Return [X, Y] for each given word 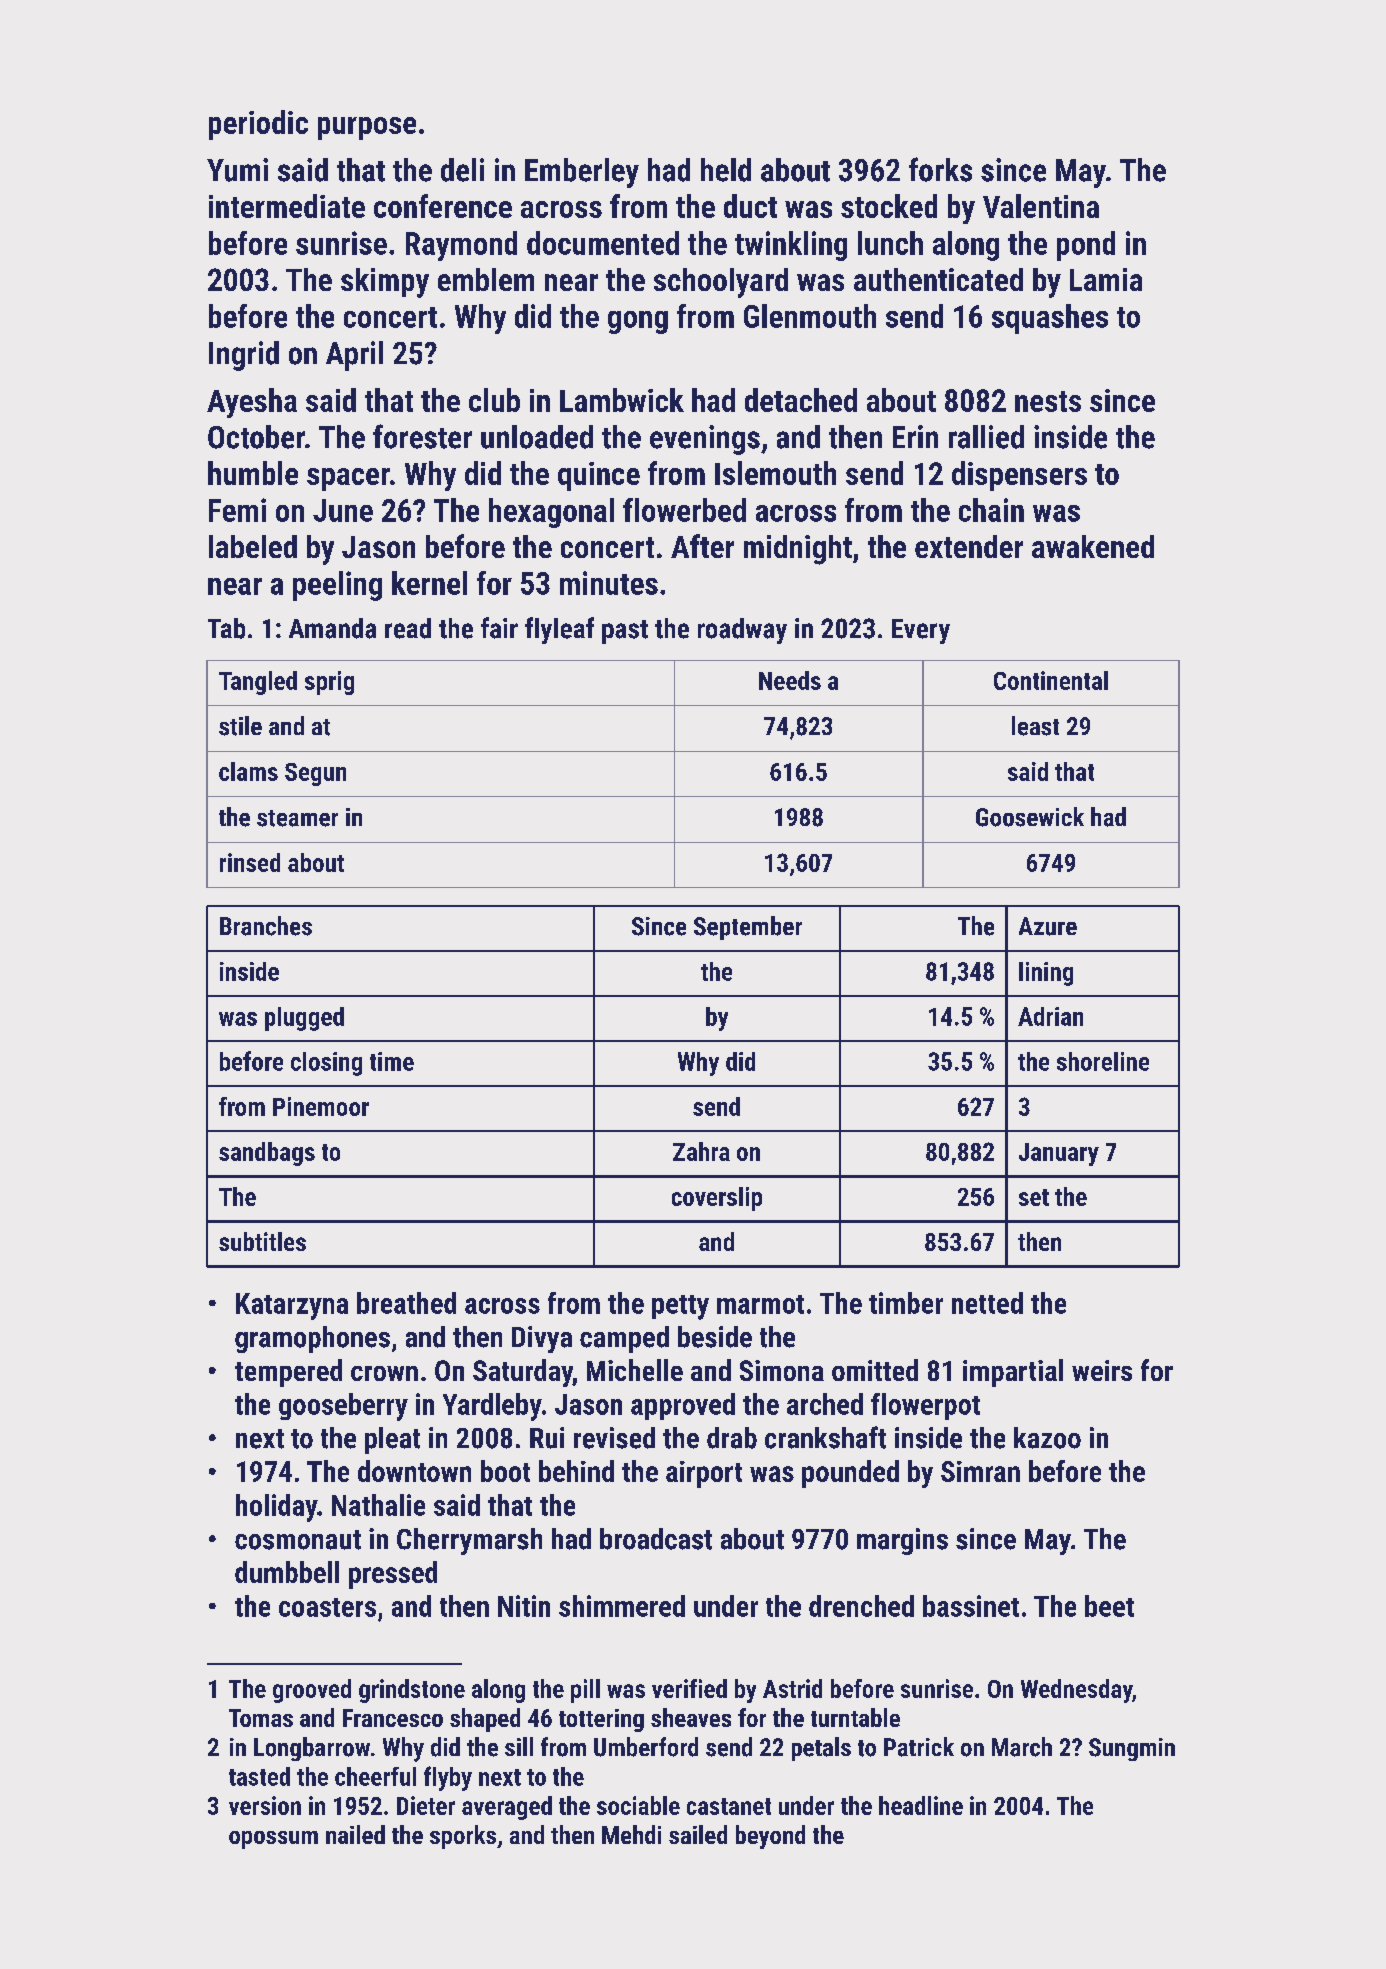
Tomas [261, 1718]
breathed [406, 1303]
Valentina [1041, 206]
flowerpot [925, 1406]
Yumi [237, 170]
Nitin [524, 1606]
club [494, 400]
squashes [1050, 319]
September [748, 928]
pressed [393, 1575]
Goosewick [1030, 817]
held [726, 170]
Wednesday [1076, 1691]
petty [680, 1307]
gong [638, 322]
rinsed [250, 862]
